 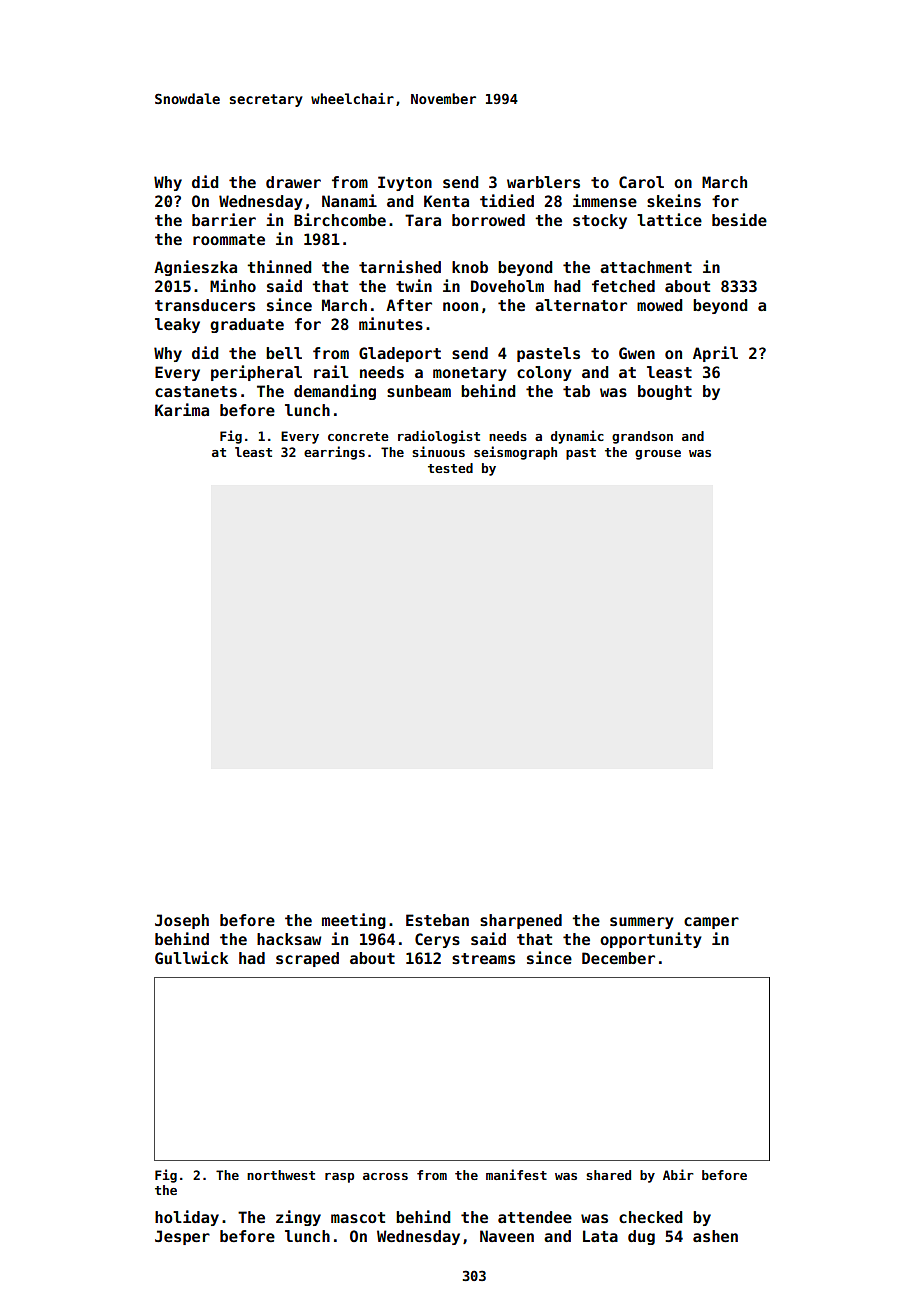 I want to click on earrings, so click(x=334, y=453).
